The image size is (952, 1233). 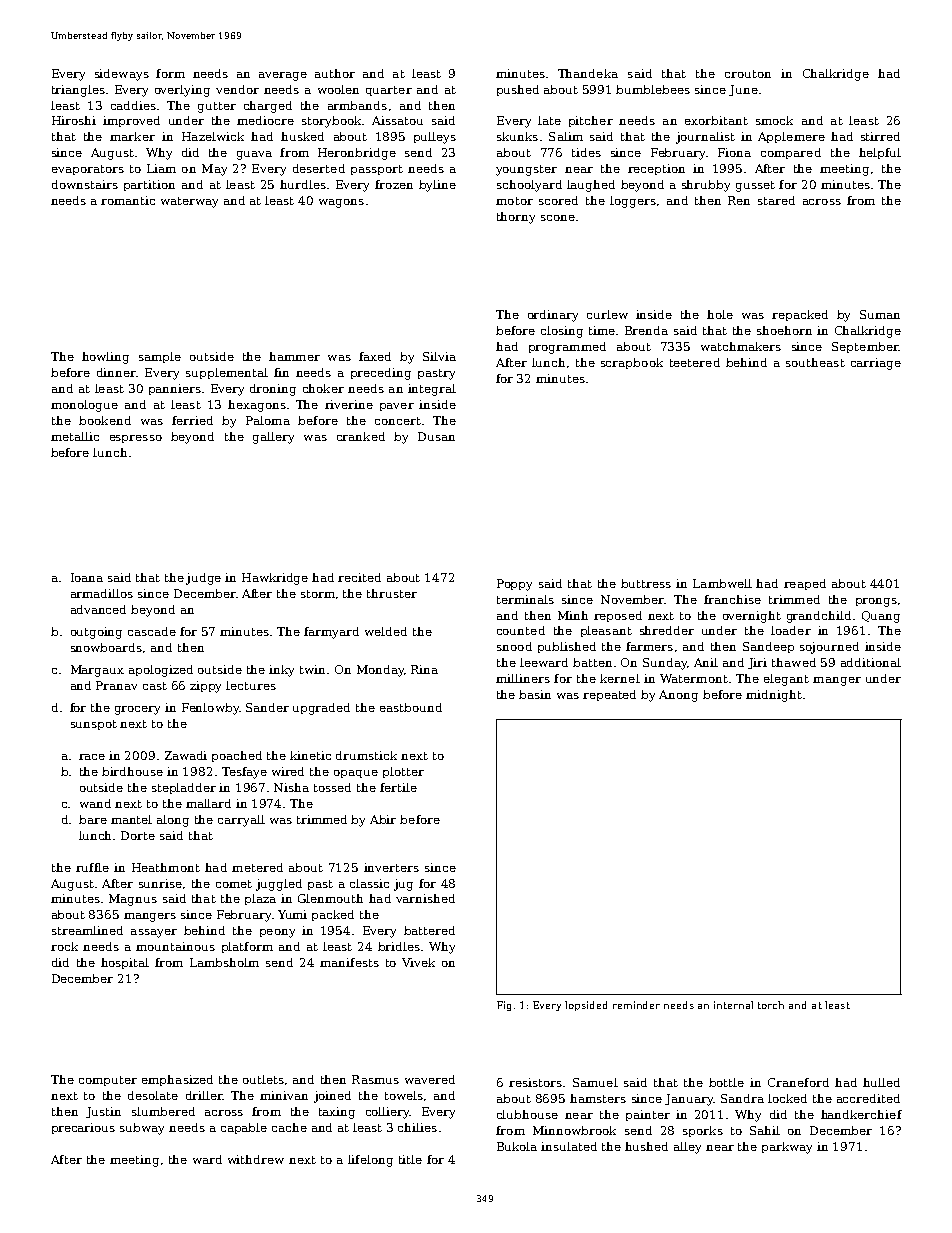 What do you see at coordinates (774, 696) in the screenshot?
I see `midnight` at bounding box center [774, 696].
